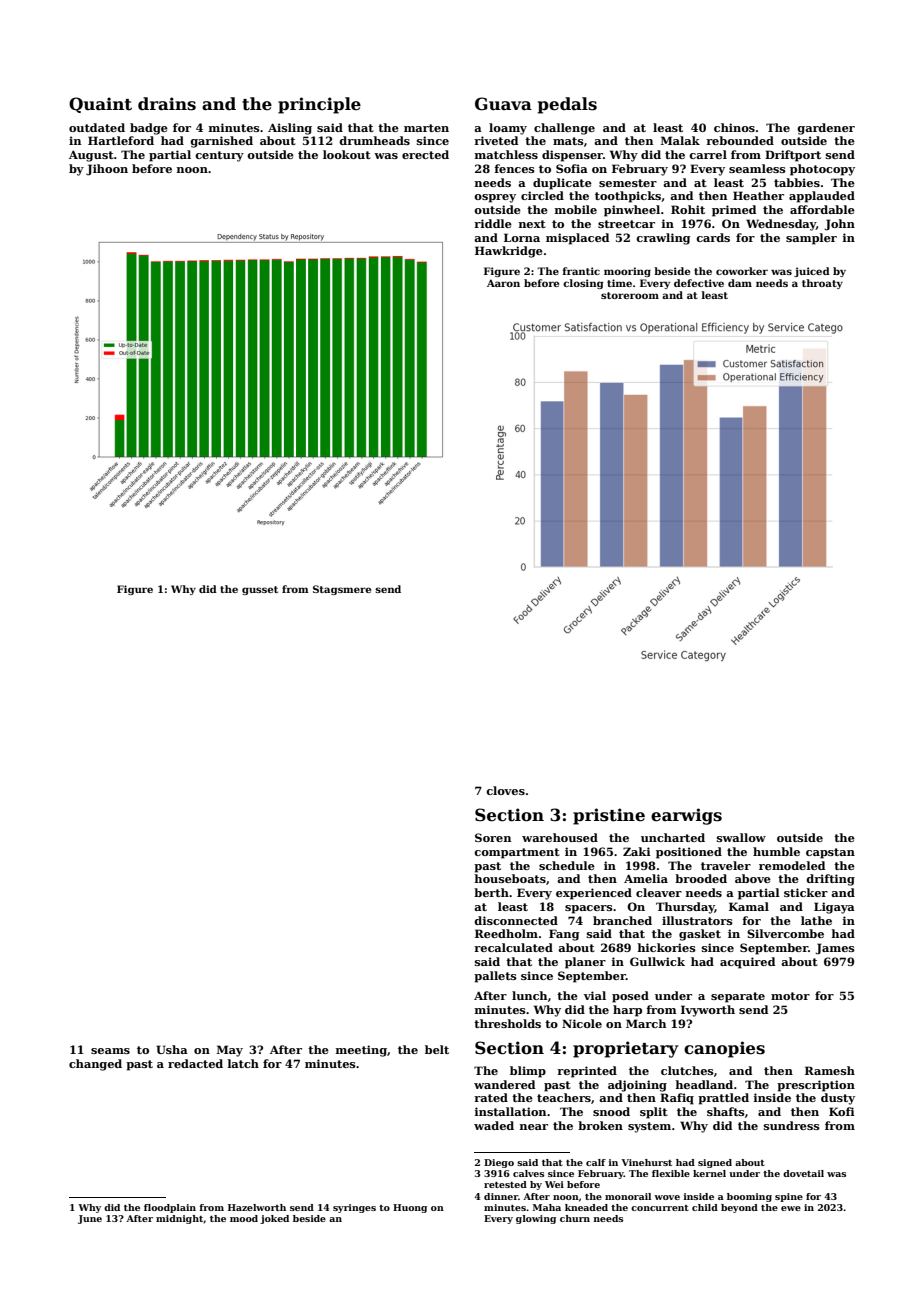  What do you see at coordinates (95, 1065) in the document?
I see `changed` at bounding box center [95, 1065].
